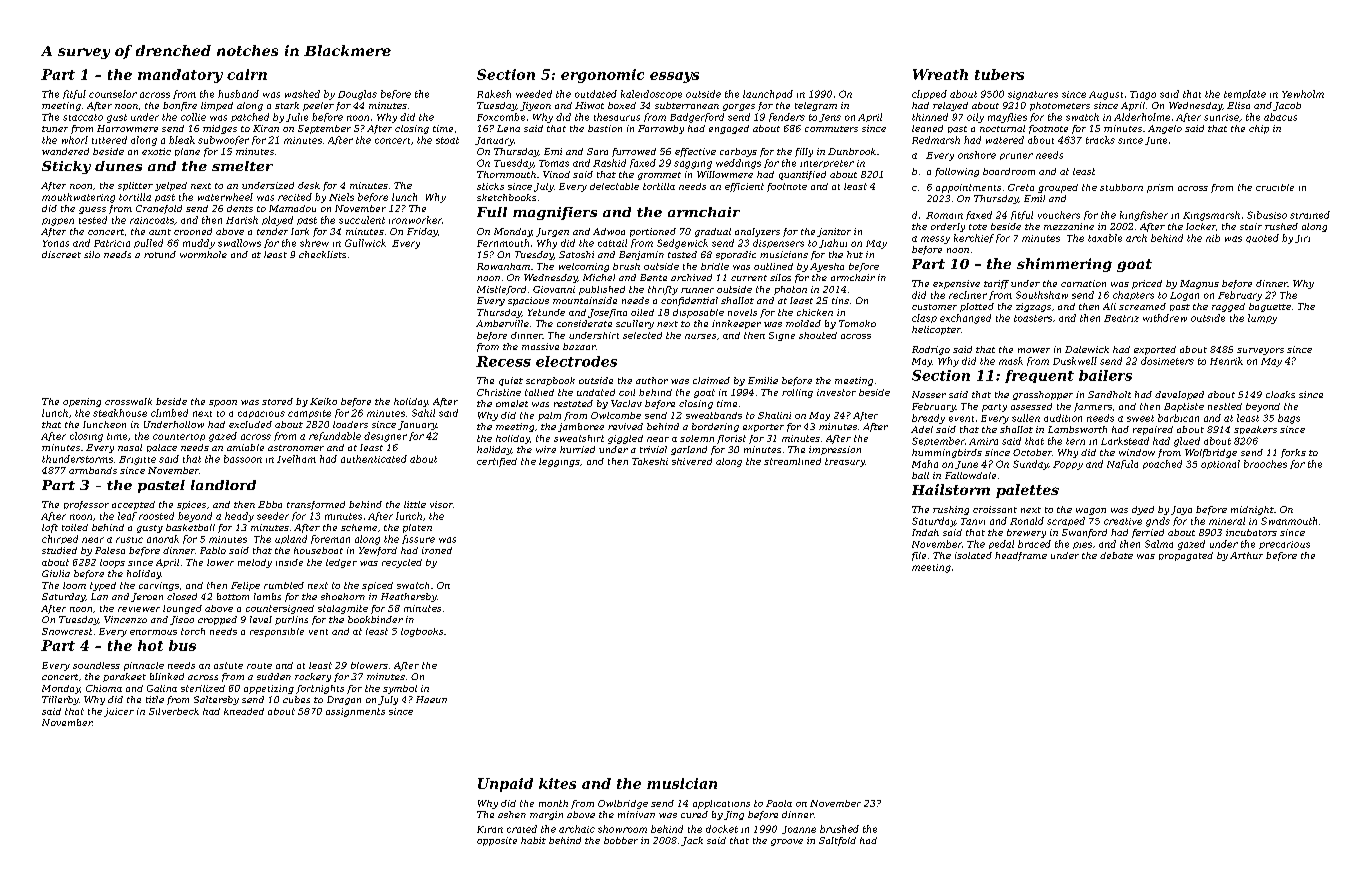 Image resolution: width=1372 pixels, height=887 pixels. I want to click on fenders, so click(787, 117).
